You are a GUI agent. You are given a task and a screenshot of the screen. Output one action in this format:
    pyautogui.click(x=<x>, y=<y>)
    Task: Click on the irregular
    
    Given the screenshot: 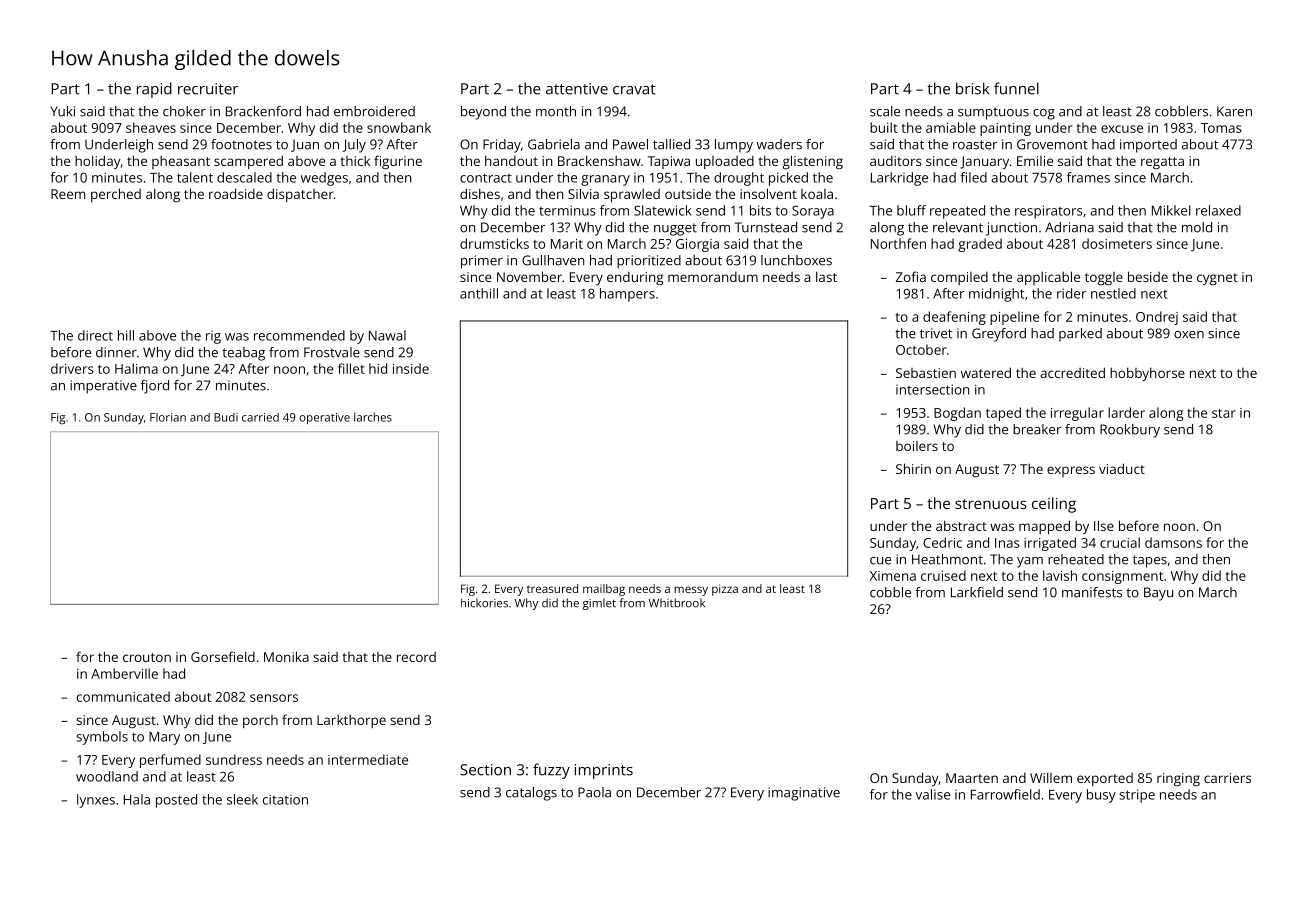 What is the action you would take?
    pyautogui.click(x=1077, y=414)
